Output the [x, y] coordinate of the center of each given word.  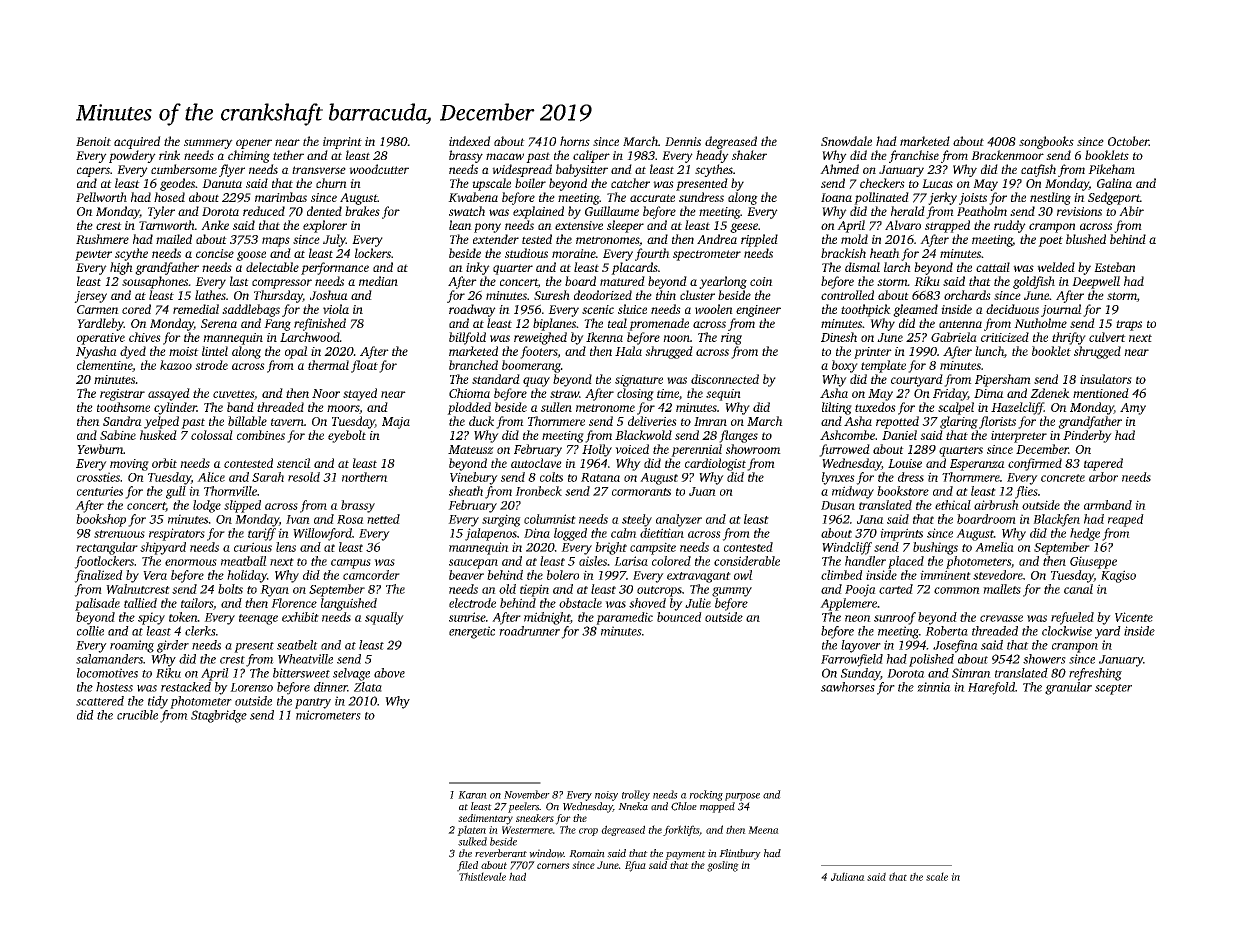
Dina [537, 533]
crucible [137, 715]
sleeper [625, 226]
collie [90, 631]
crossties [98, 477]
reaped [1126, 520]
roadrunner [529, 631]
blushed [1086, 239]
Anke [215, 225]
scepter [1113, 689]
